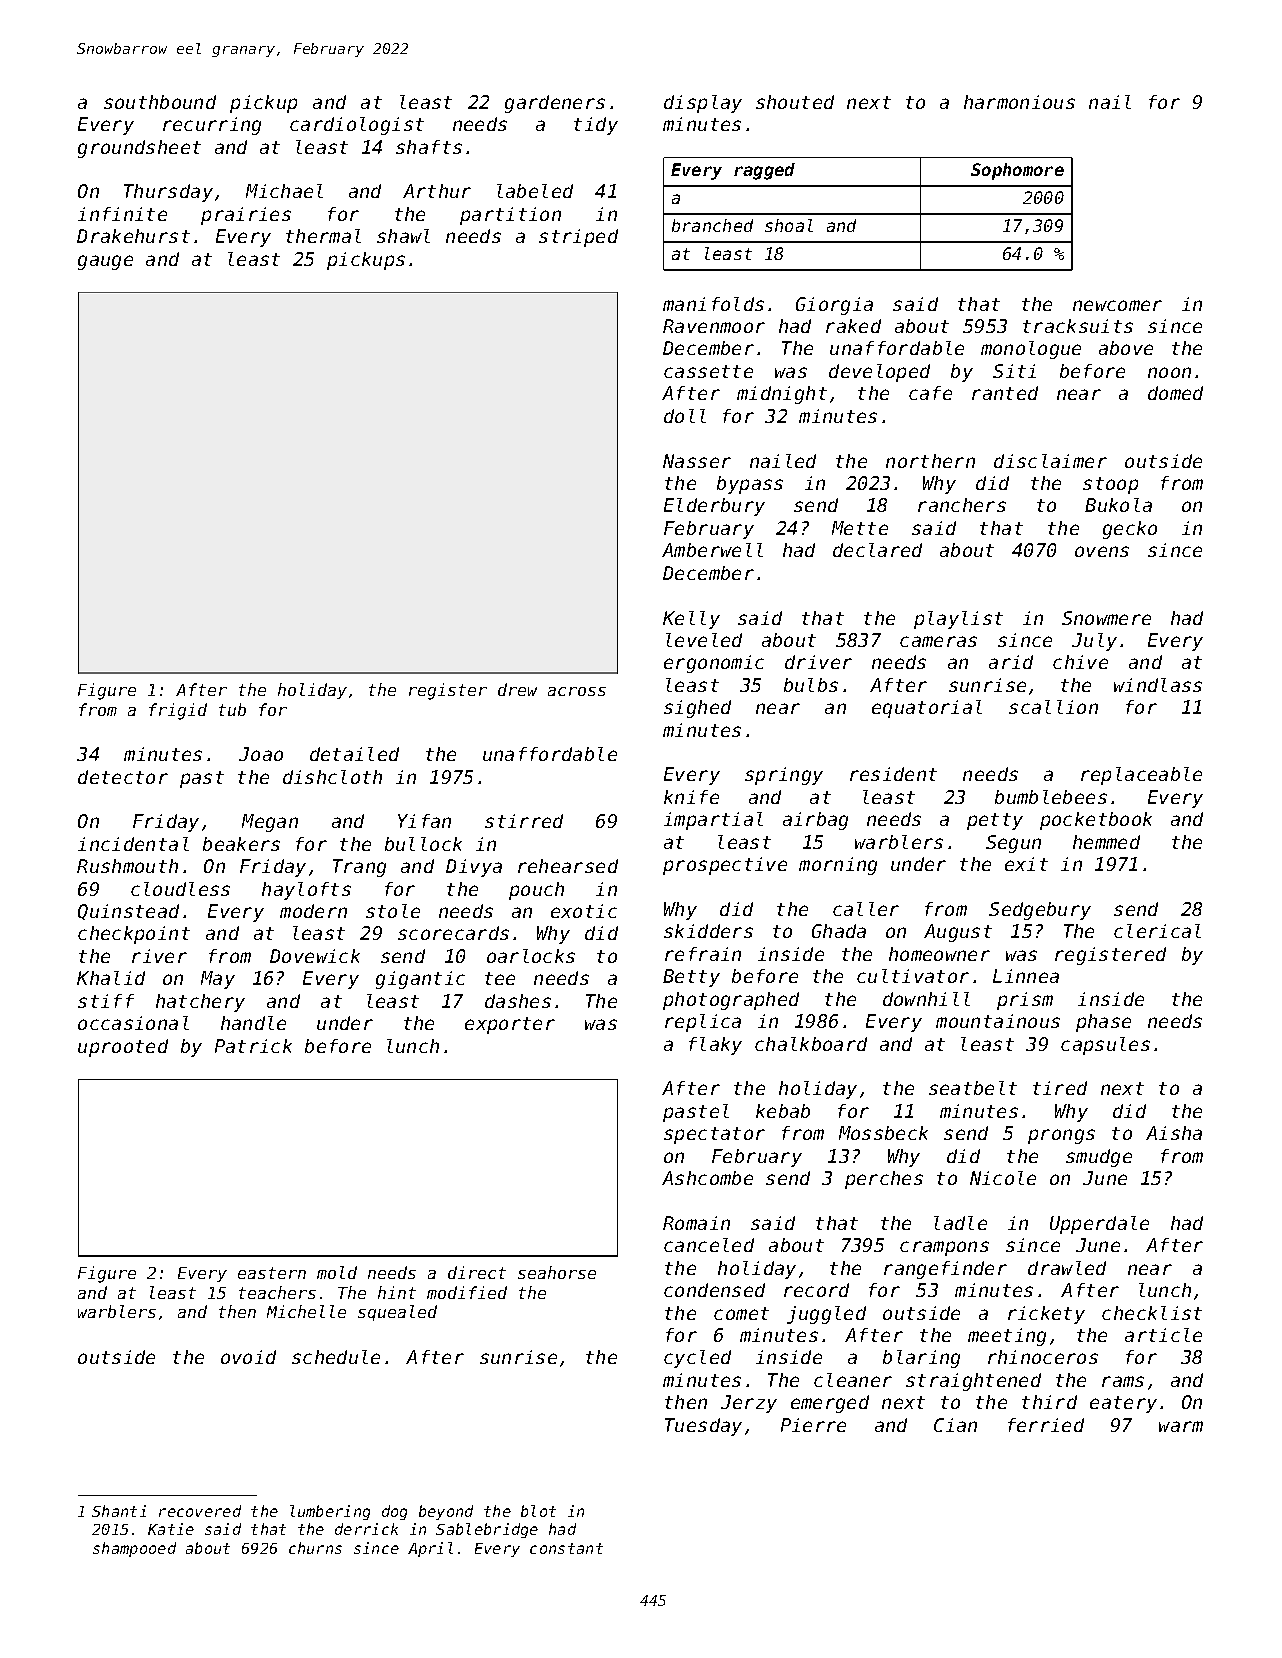 This screenshot has height=1658, width=1282. Describe the element at coordinates (691, 797) in the screenshot. I see `knife` at that location.
